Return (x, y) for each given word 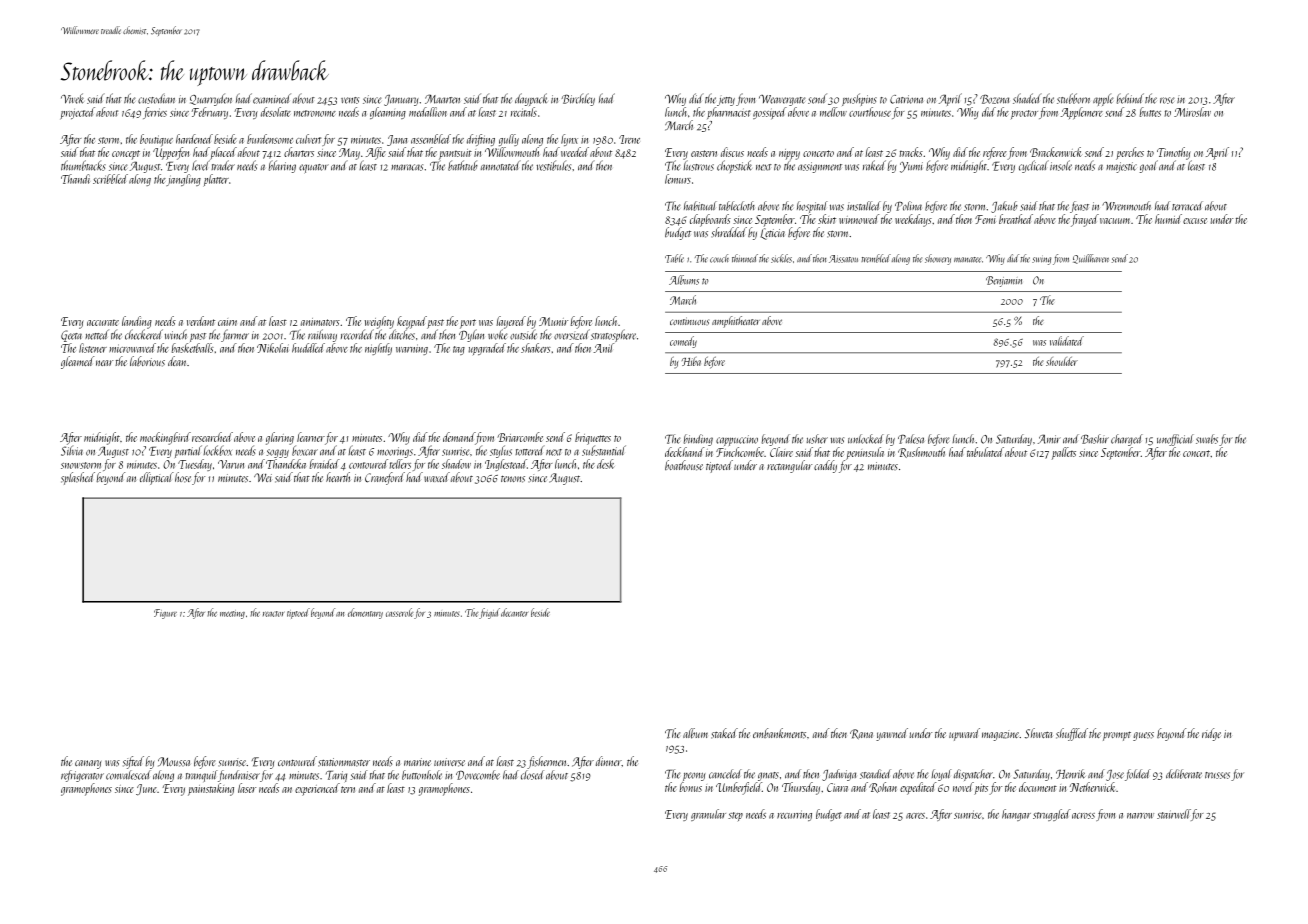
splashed (78, 478)
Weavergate (782, 100)
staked (724, 733)
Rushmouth (921, 452)
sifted (133, 762)
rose (1167, 100)
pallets (1064, 453)
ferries (155, 113)
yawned (892, 734)
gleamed (77, 362)
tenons (513, 479)
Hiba (691, 361)
